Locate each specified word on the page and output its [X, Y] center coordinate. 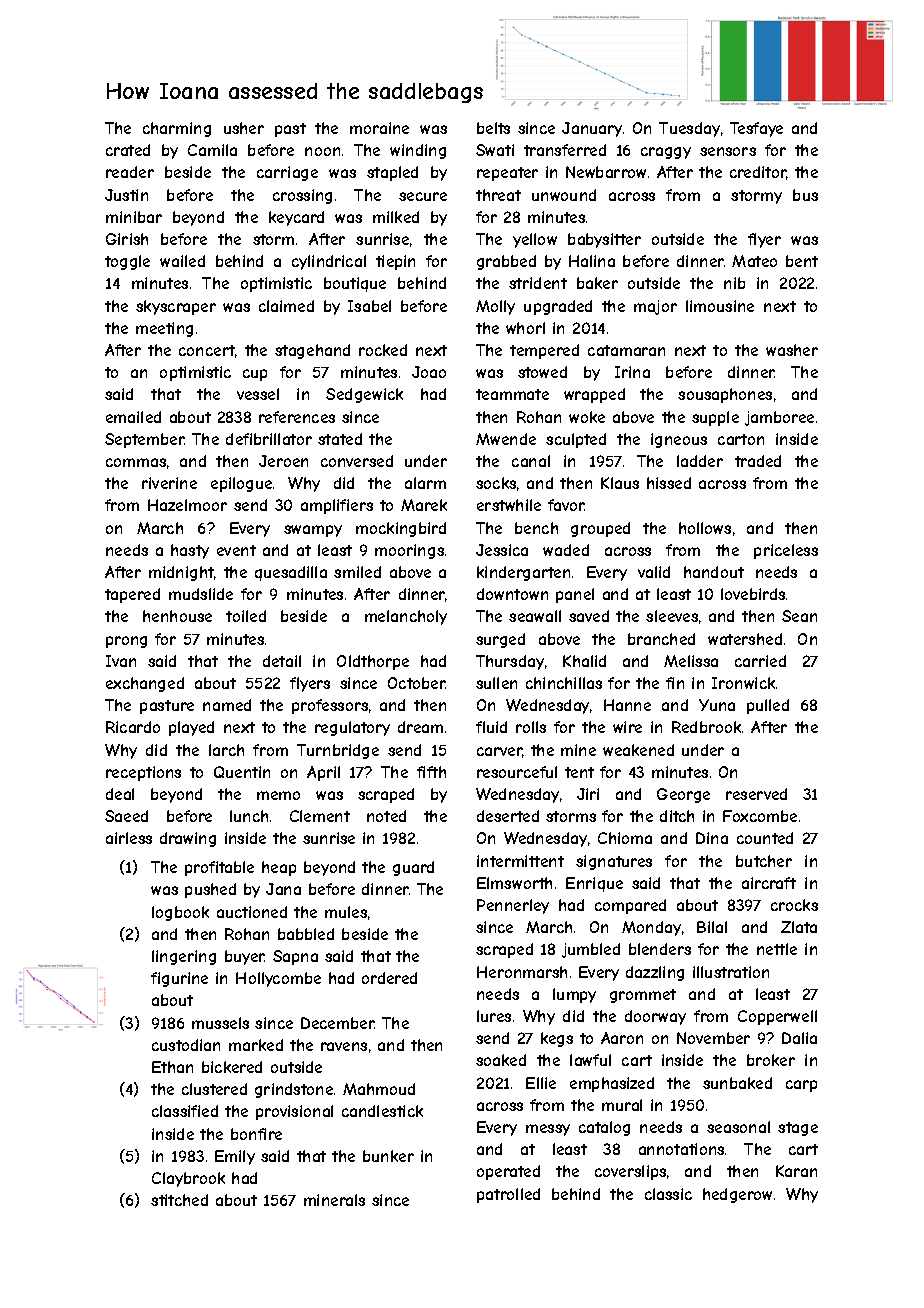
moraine [379, 128]
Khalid [584, 661]
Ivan [121, 661]
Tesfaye [756, 129]
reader [130, 172]
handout [714, 572]
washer [792, 350]
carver [500, 752]
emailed [133, 417]
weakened [638, 750]
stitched [179, 1200]
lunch [249, 816]
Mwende [506, 439]
